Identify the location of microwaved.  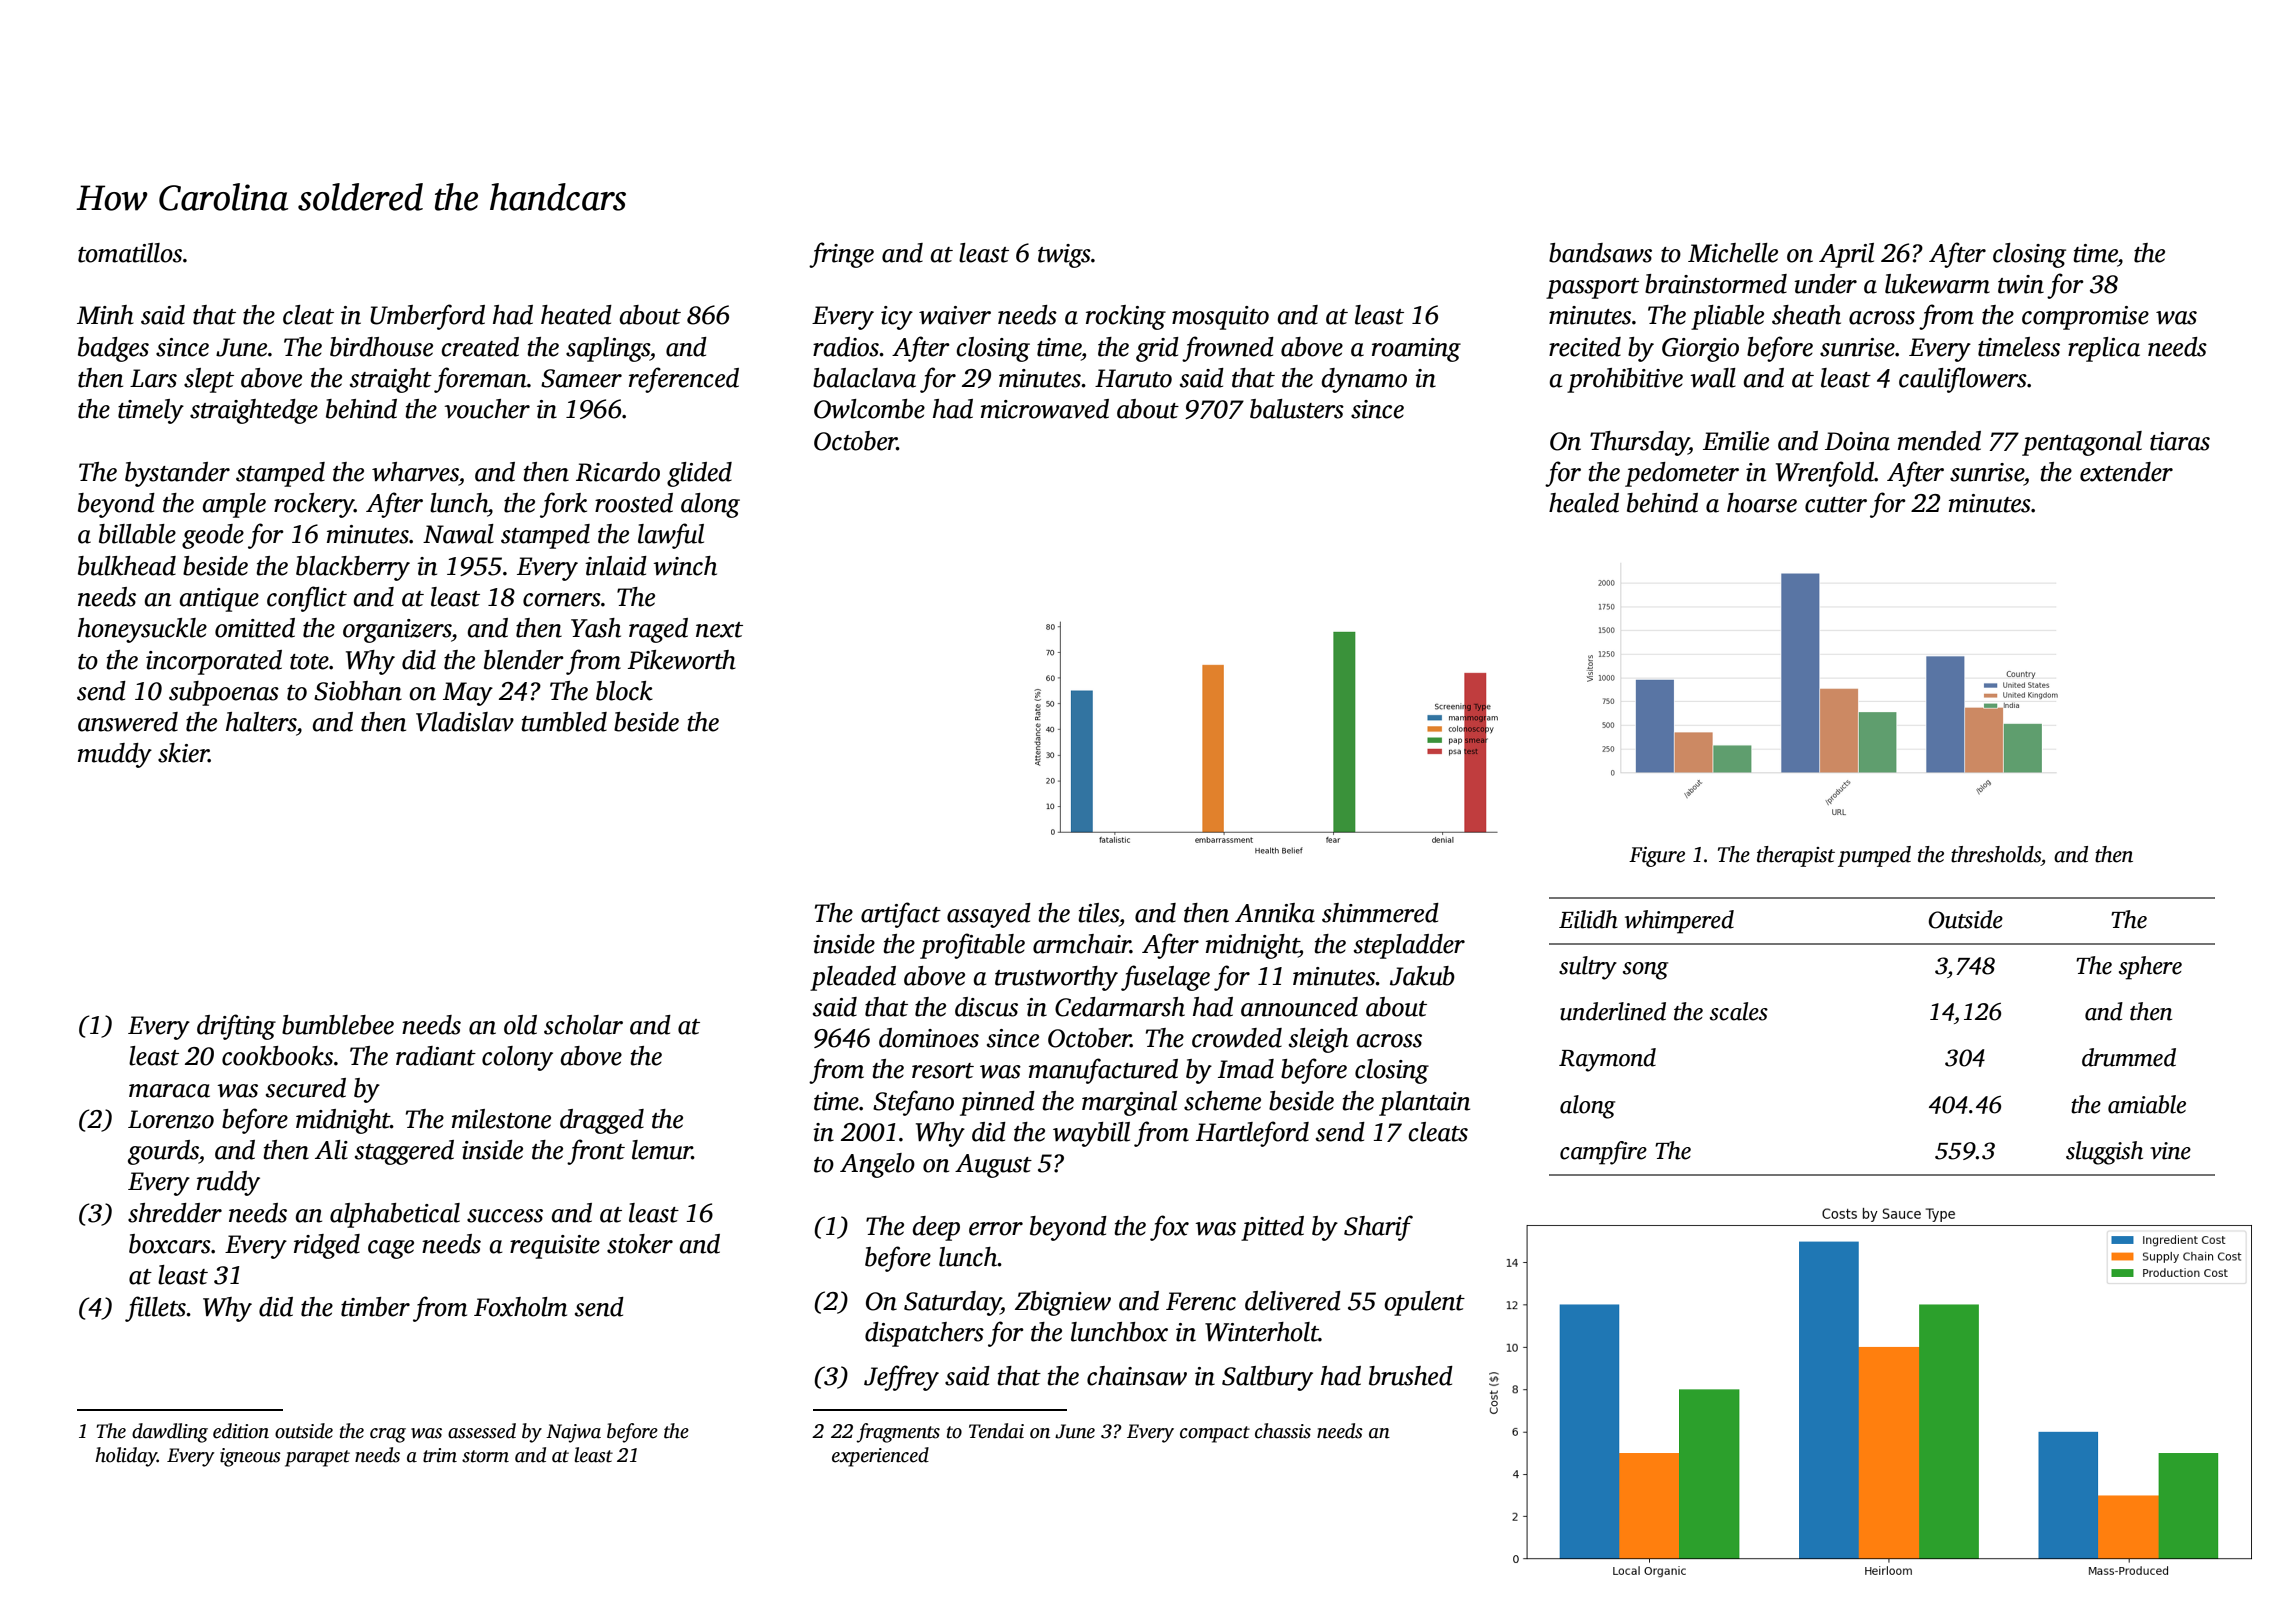
(1045, 409).
